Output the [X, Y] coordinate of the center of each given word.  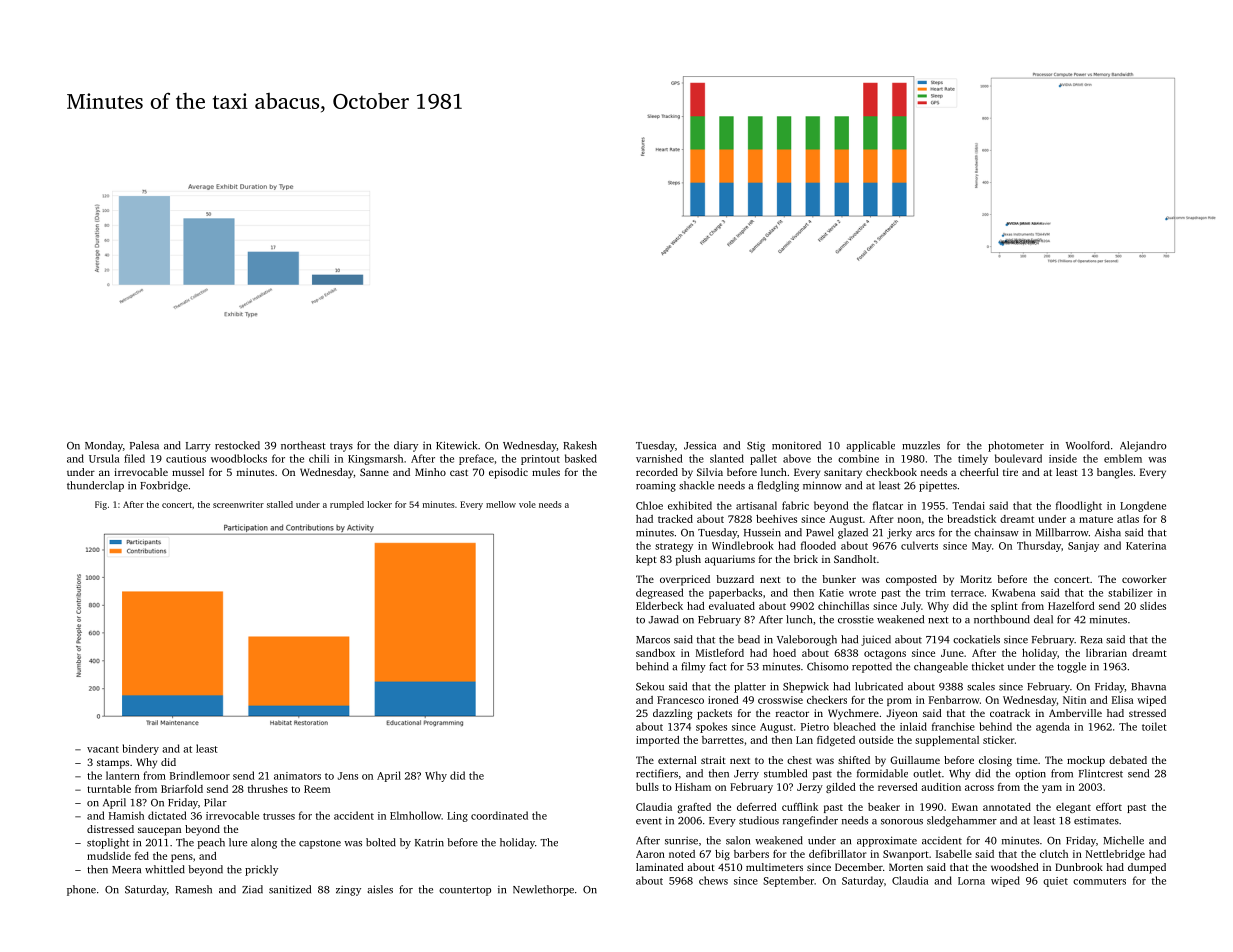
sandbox [655, 653]
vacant [103, 749]
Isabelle [954, 854]
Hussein [762, 532]
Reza [1091, 640]
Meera [126, 870]
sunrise [681, 840]
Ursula [104, 458]
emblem [1123, 458]
